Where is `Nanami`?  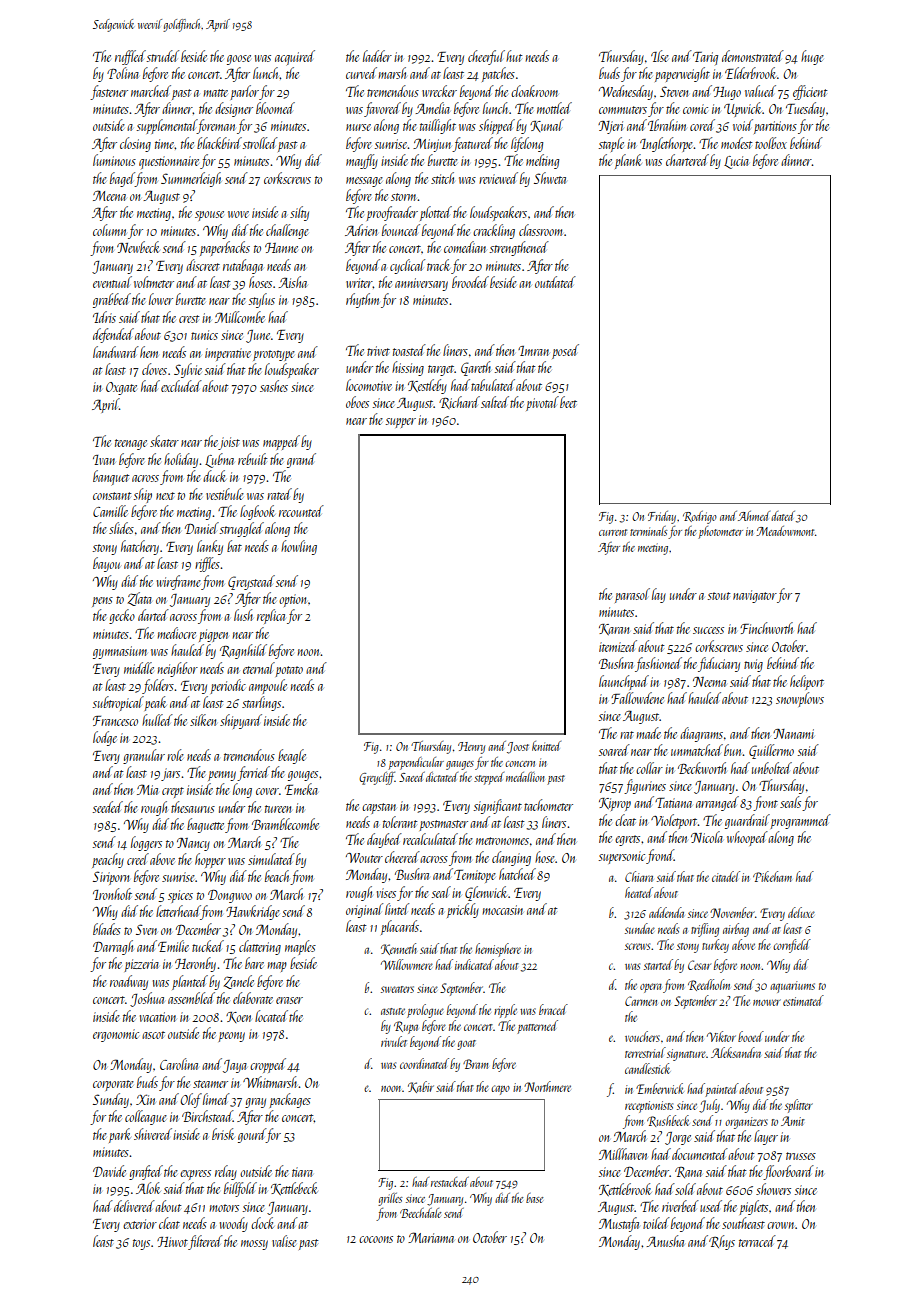 Nanami is located at coordinates (793, 734).
